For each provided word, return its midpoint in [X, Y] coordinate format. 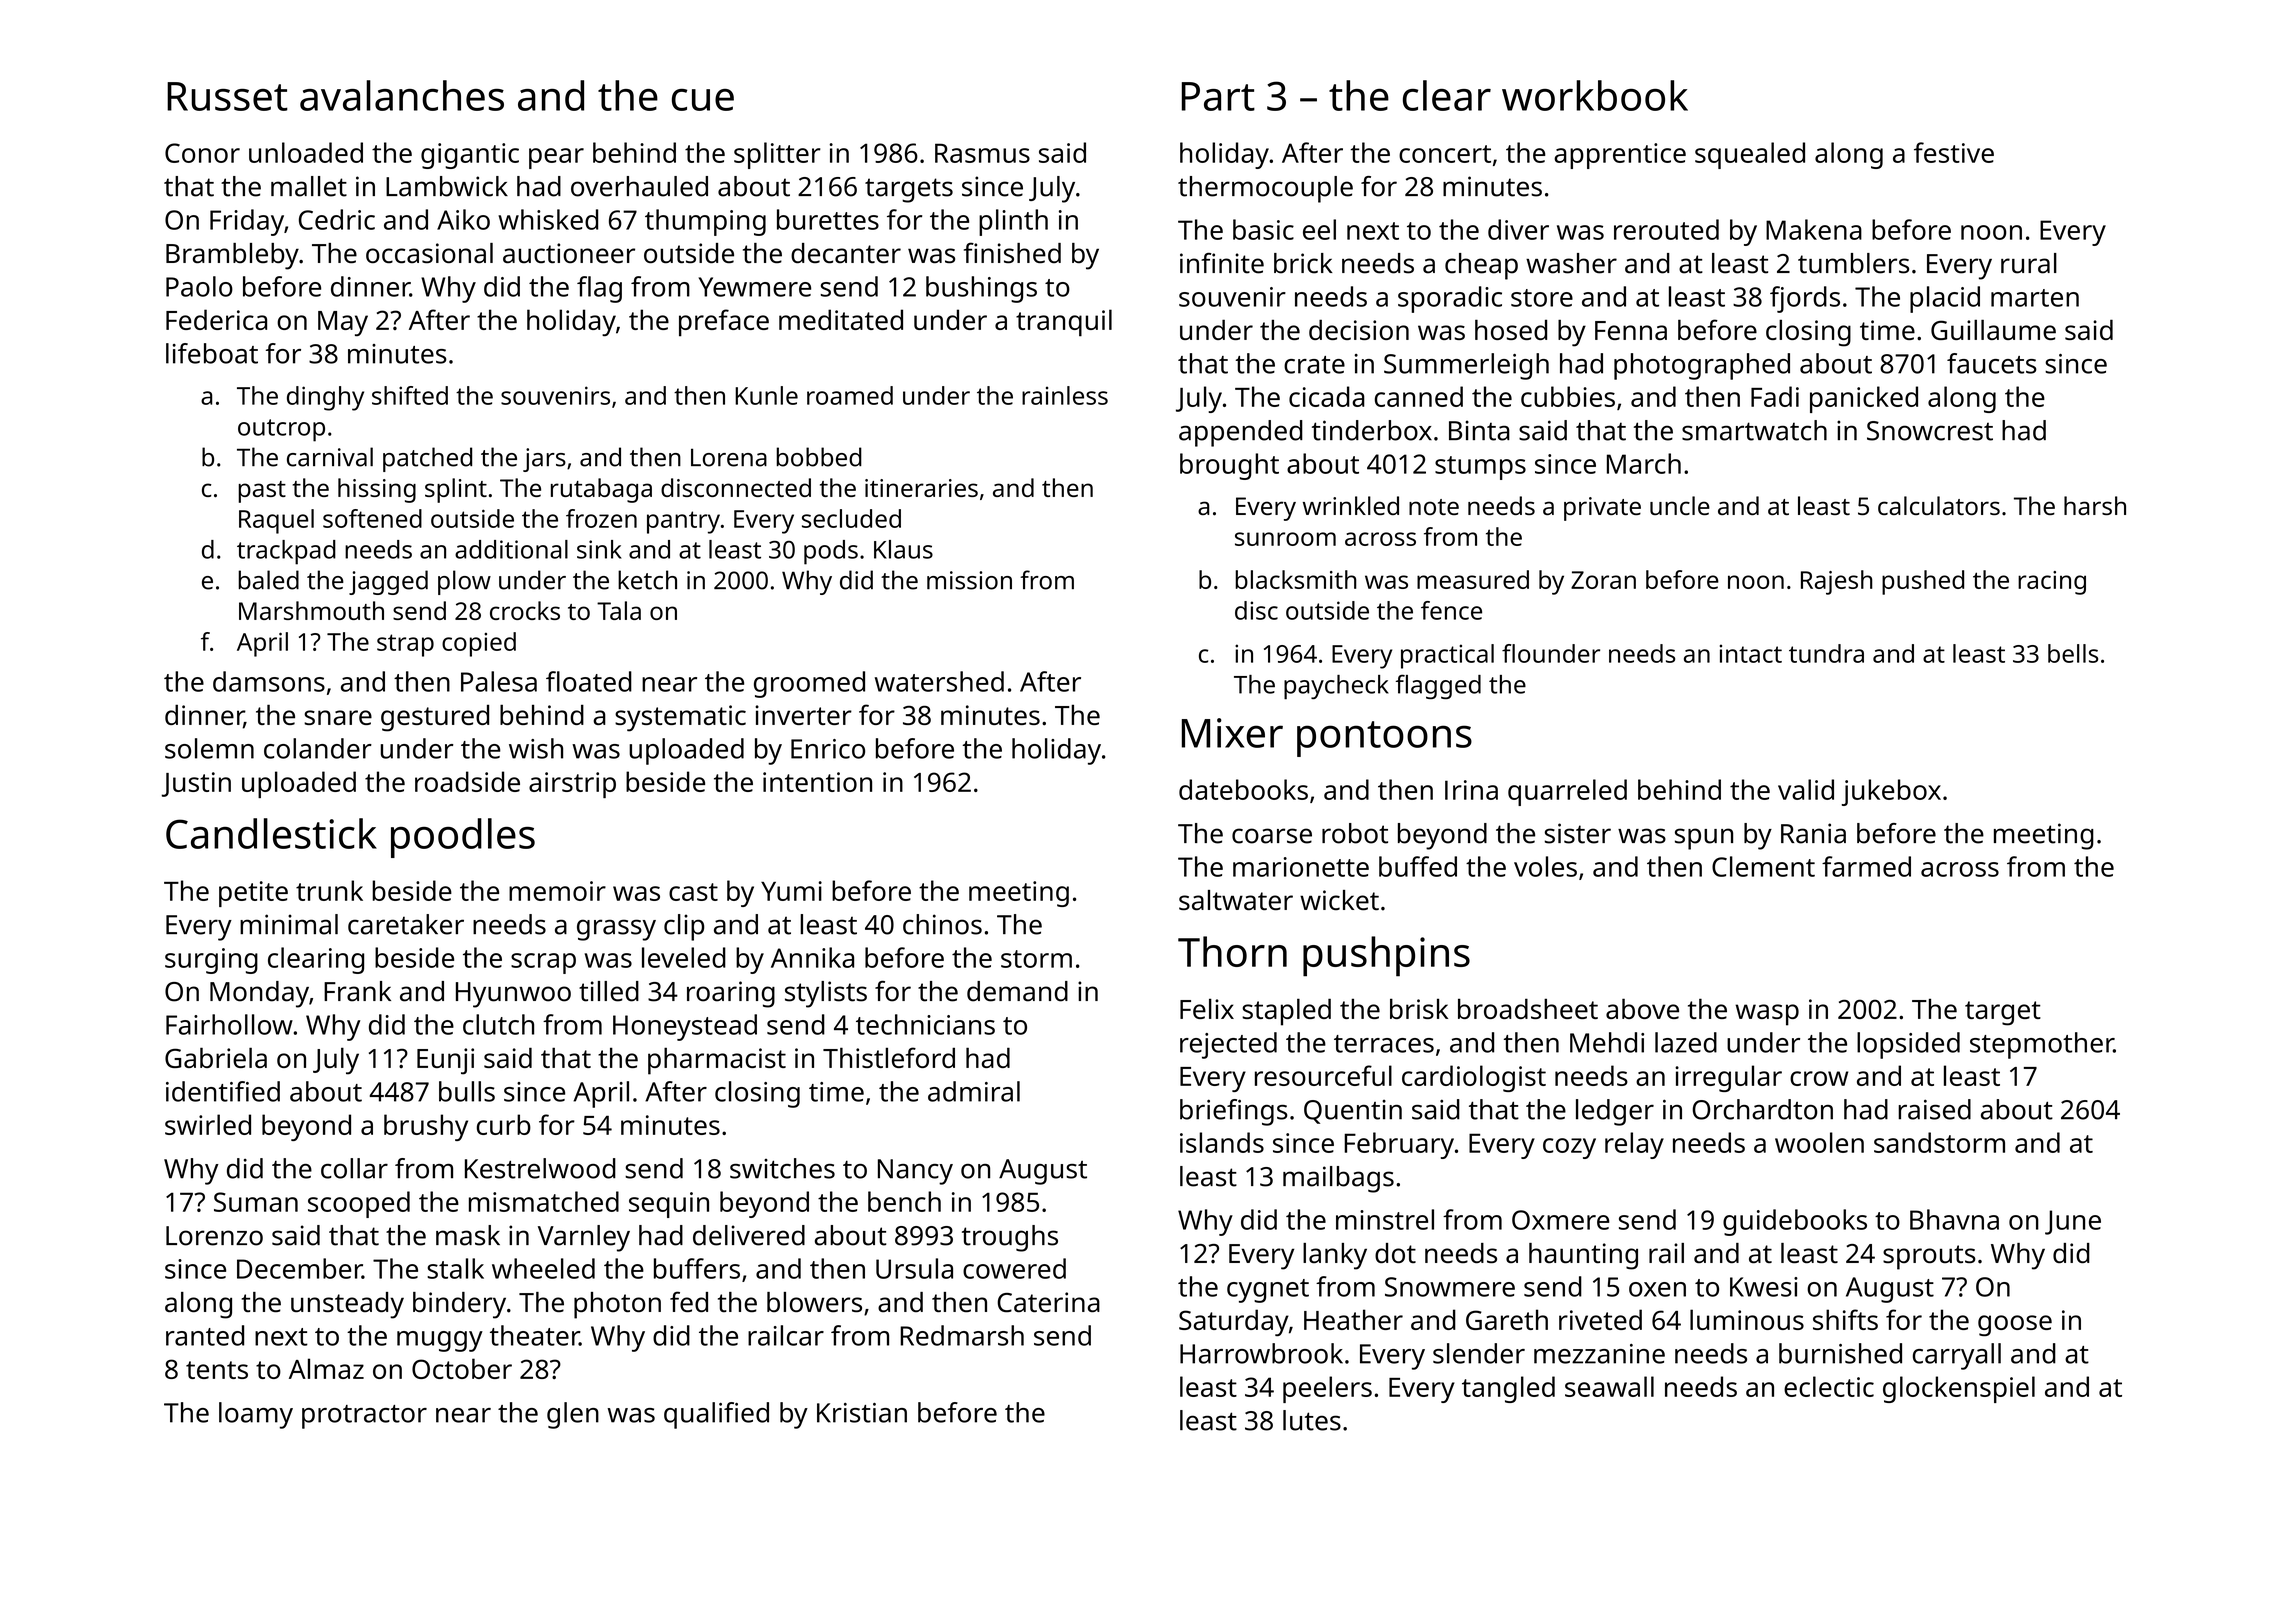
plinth [1013, 222]
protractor [364, 1417]
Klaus [903, 549]
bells [2073, 653]
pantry [683, 522]
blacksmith [1296, 579]
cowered [1014, 1268]
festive [1954, 152]
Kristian [862, 1413]
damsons [269, 681]
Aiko [463, 219]
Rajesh [1837, 582]
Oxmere [1561, 1220]
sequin [669, 1205]
